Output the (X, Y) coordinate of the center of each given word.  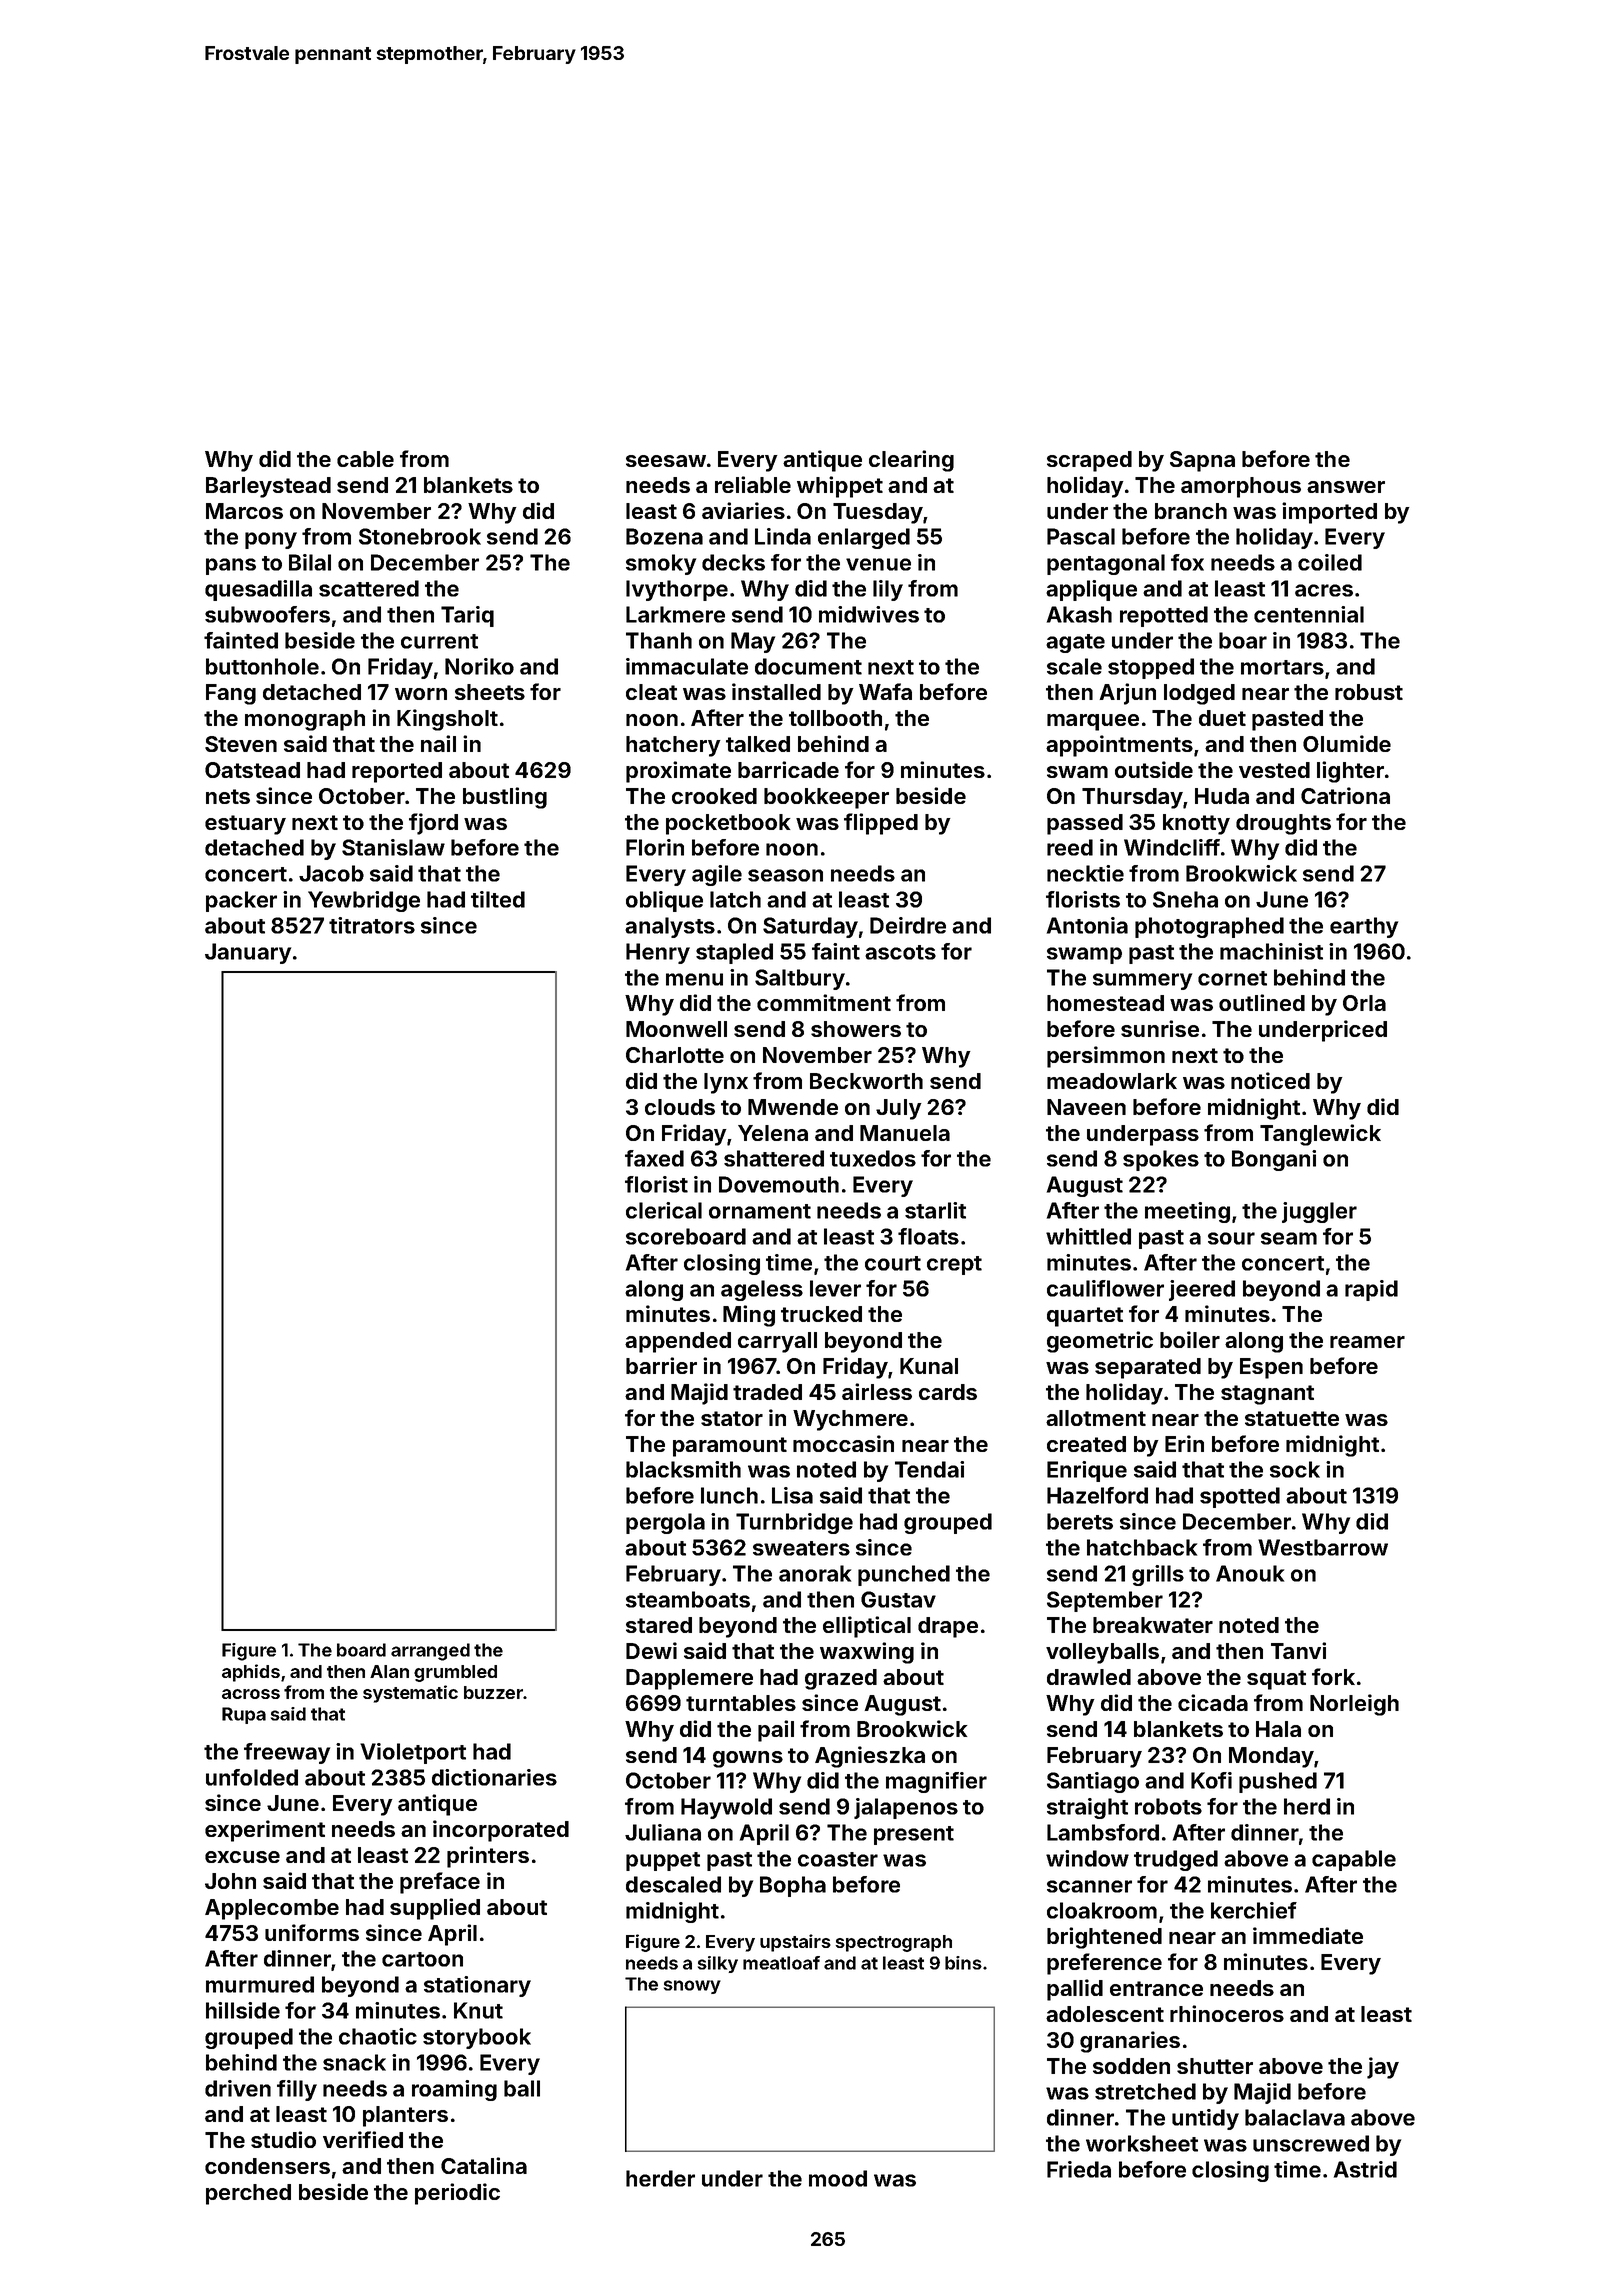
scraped (1089, 461)
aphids (251, 1673)
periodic (457, 2194)
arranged (430, 1652)
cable (365, 459)
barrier (661, 1365)
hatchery (673, 746)
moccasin (843, 1443)
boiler (1190, 1339)
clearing (911, 461)
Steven (241, 744)
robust (1369, 692)
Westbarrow (1323, 1547)
